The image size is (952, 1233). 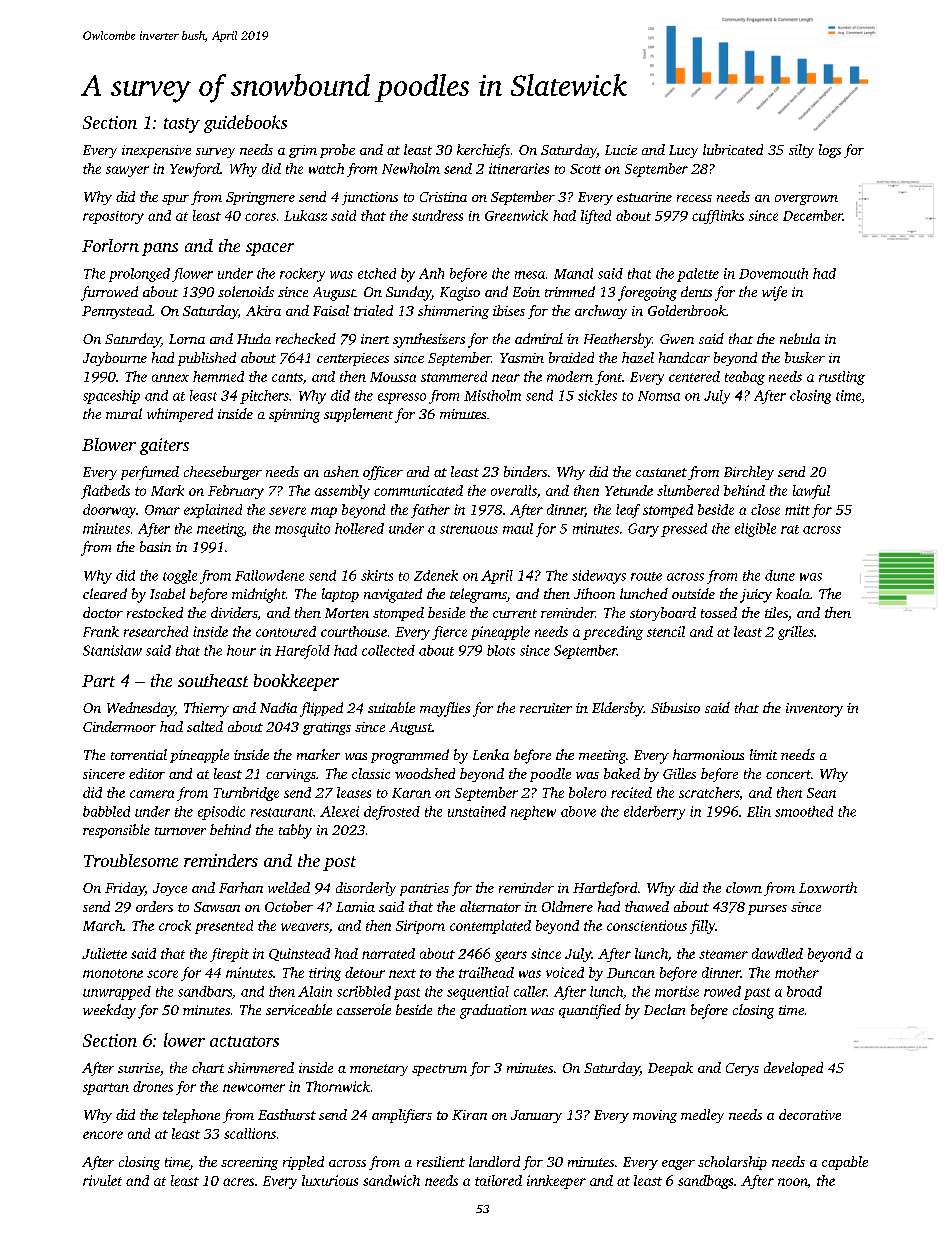 What do you see at coordinates (749, 473) in the page?
I see `Birchley` at bounding box center [749, 473].
